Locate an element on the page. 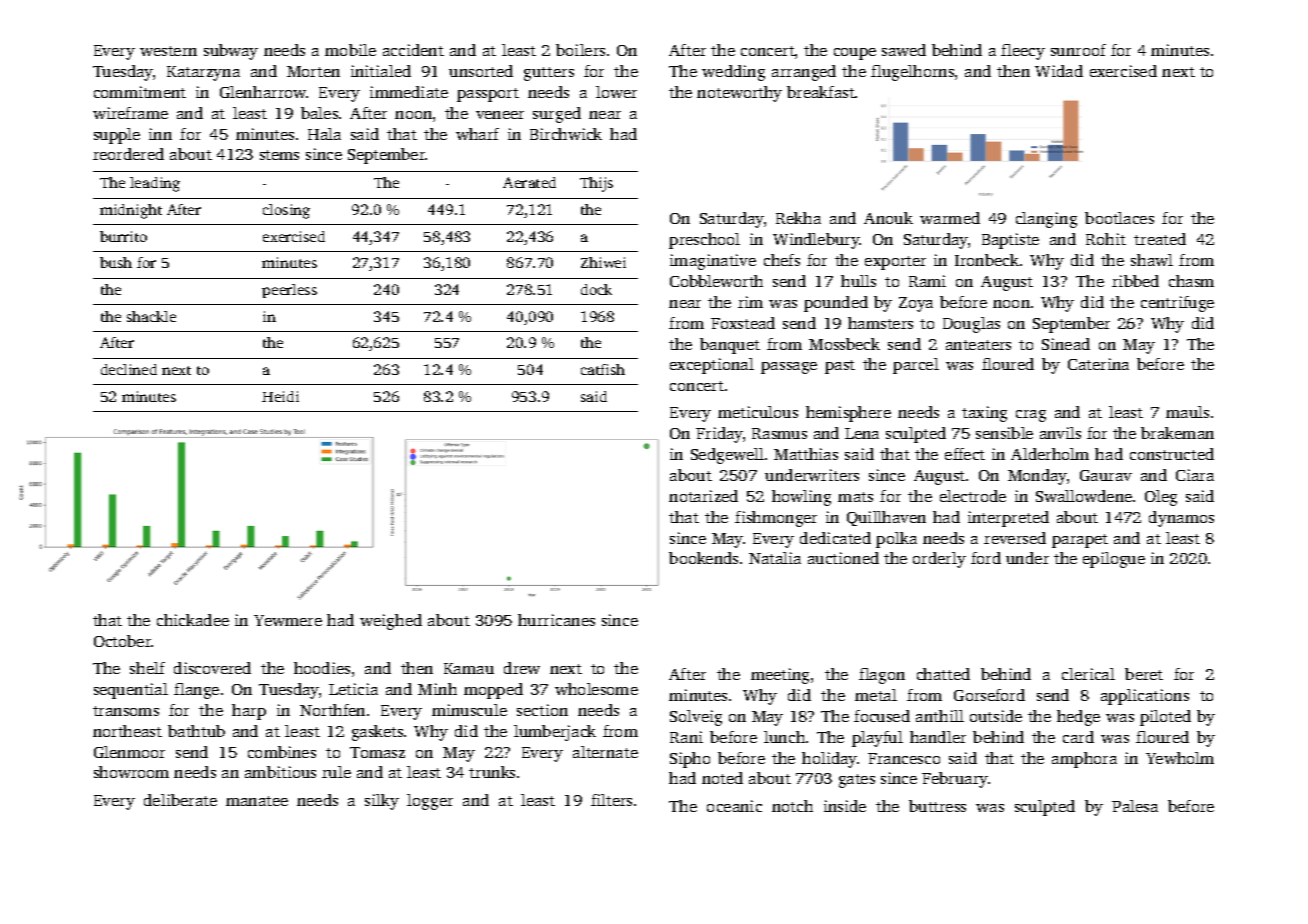  Heidi is located at coordinates (280, 396).
